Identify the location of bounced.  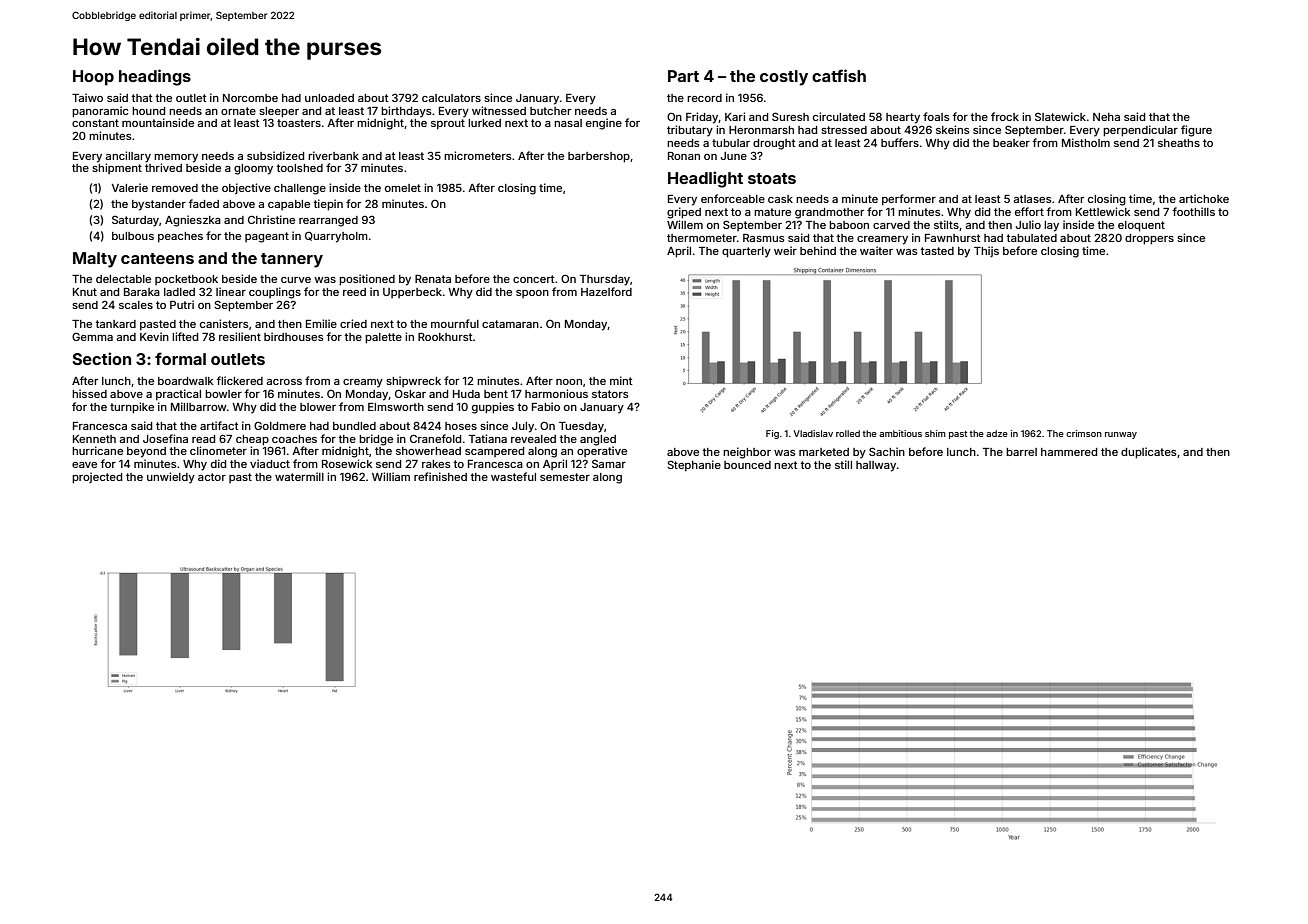
(747, 465).
